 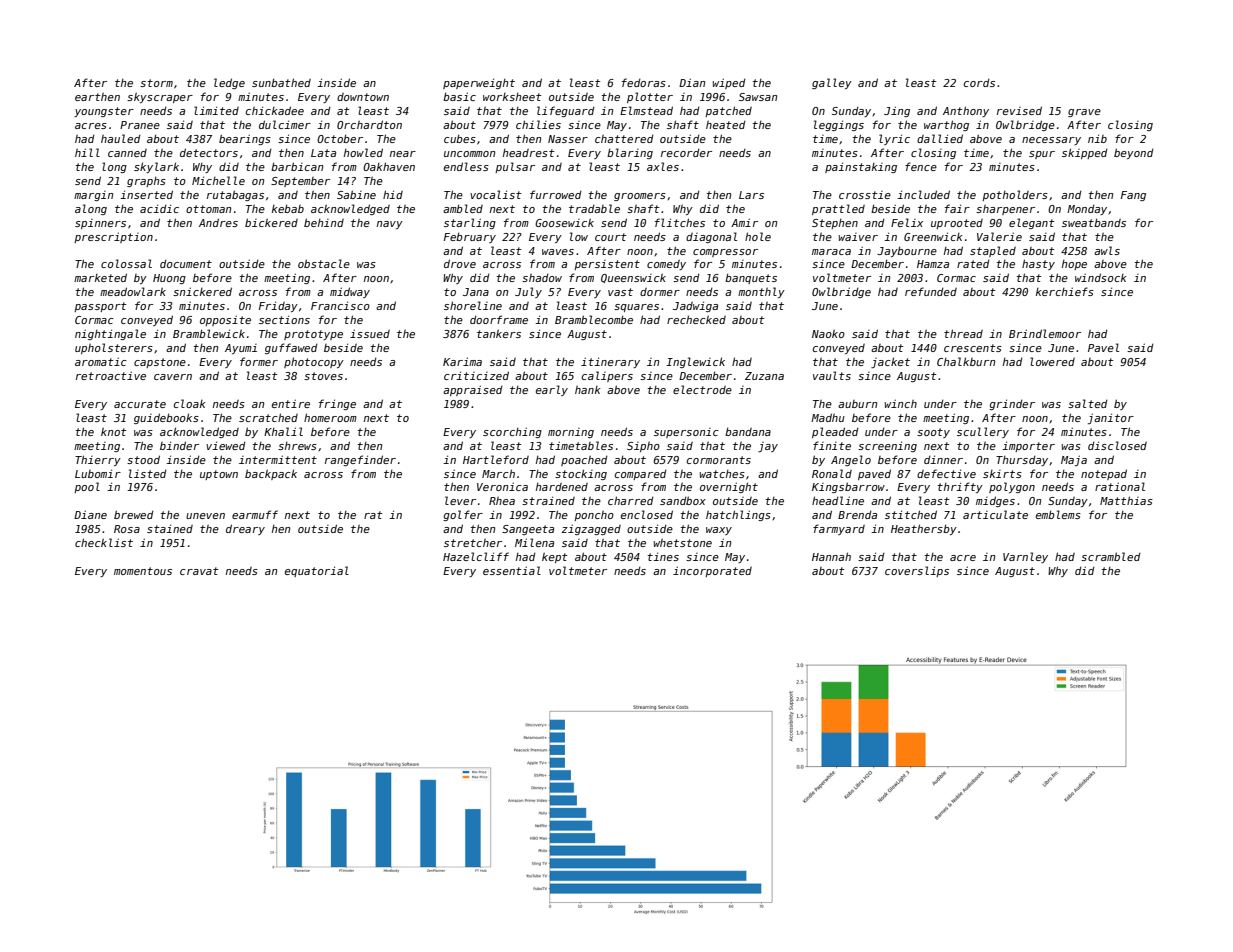 I want to click on equatorial, so click(x=317, y=571).
